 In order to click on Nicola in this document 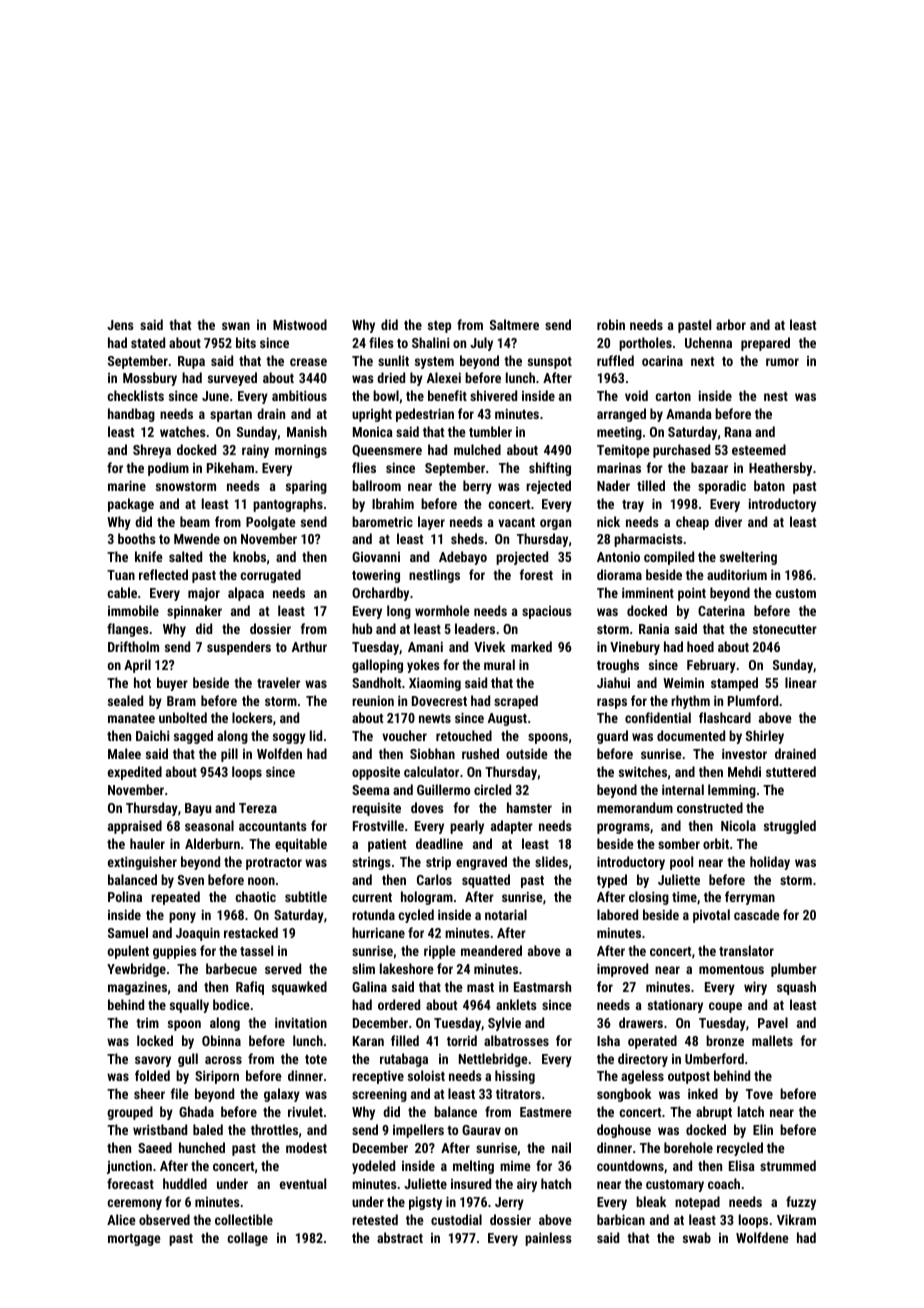, I will do `click(738, 825)`.
